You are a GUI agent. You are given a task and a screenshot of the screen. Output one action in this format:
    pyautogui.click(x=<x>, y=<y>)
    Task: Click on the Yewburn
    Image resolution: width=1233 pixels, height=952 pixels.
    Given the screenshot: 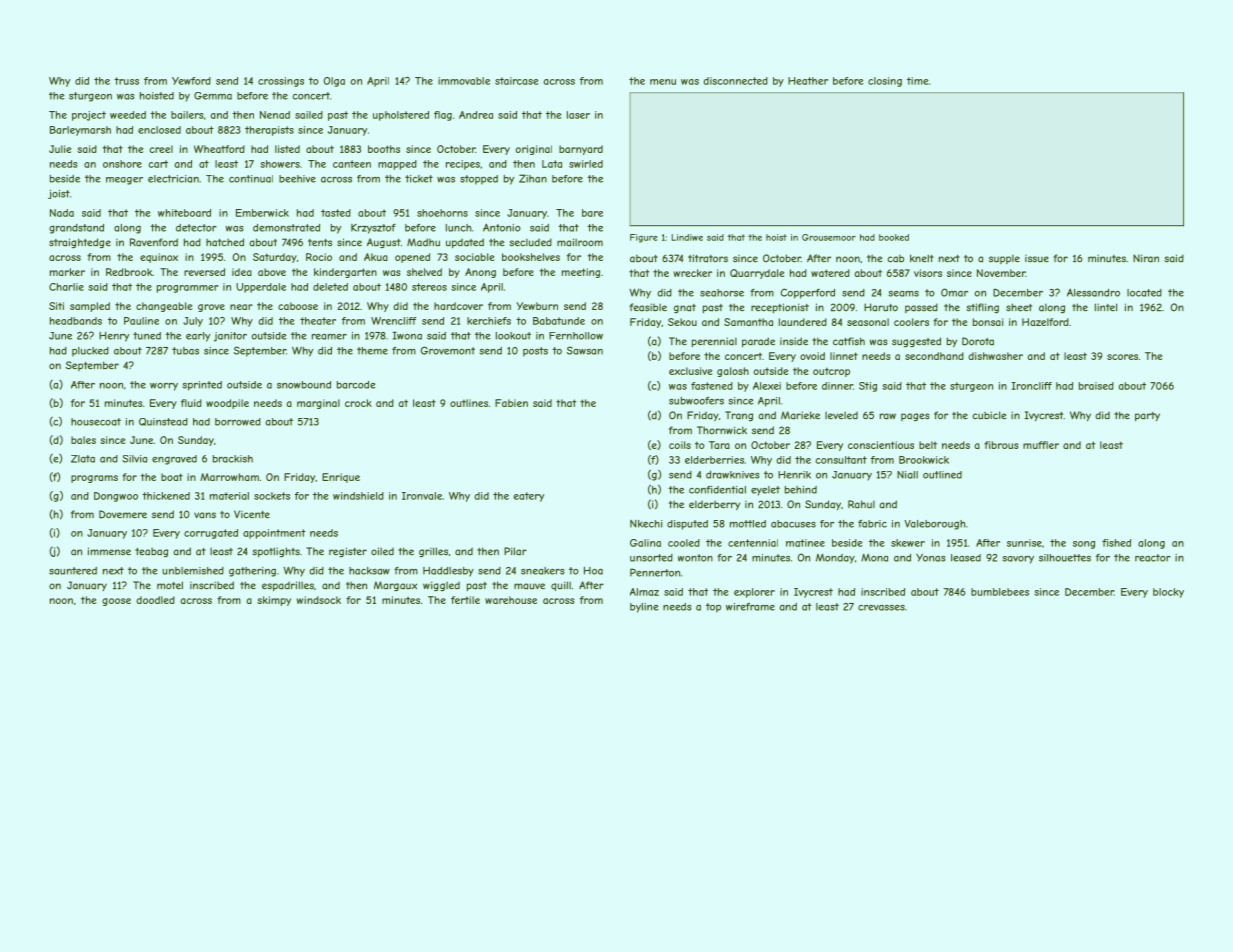 What is the action you would take?
    pyautogui.click(x=537, y=306)
